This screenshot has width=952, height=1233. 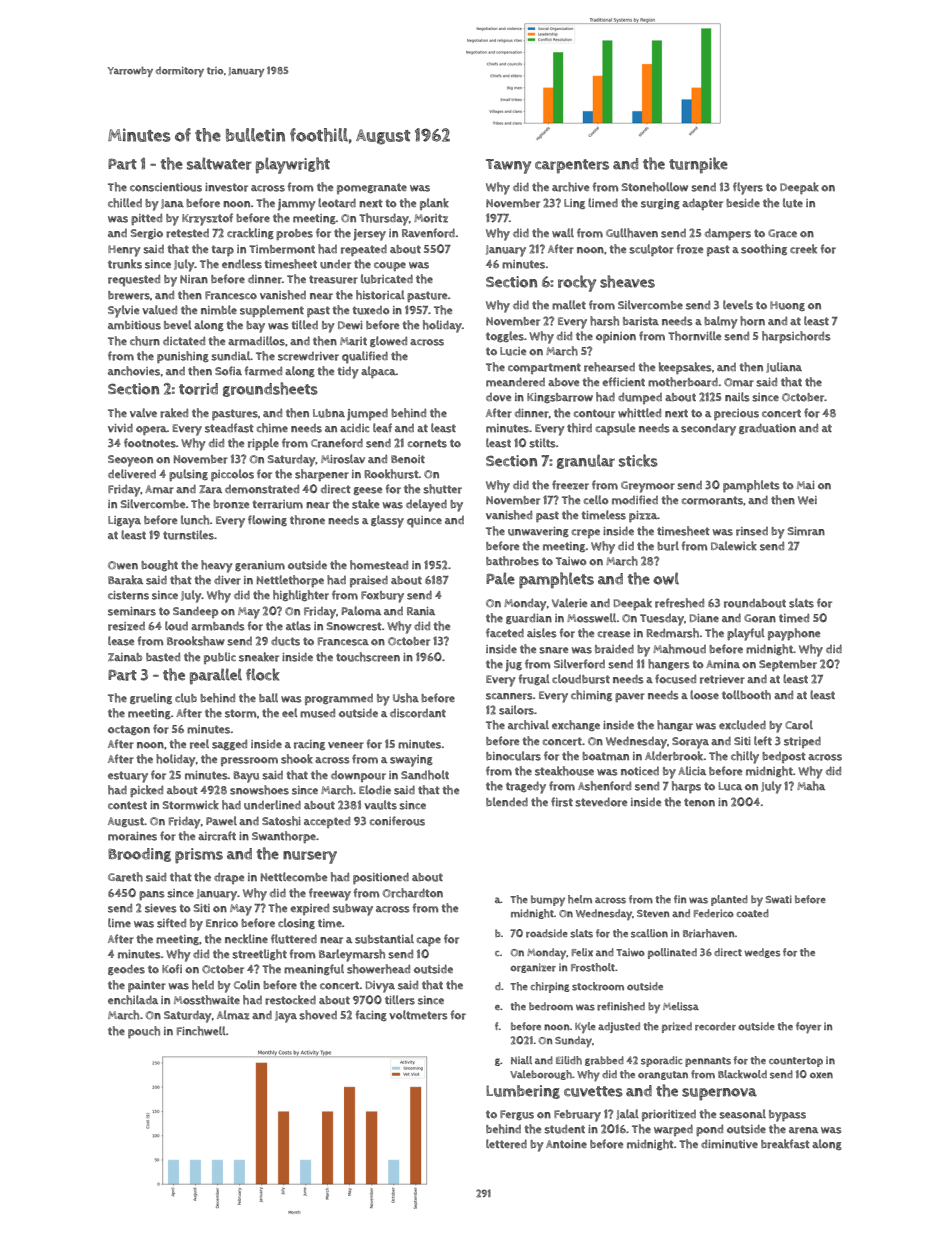 I want to click on Frostholt, so click(x=593, y=967).
